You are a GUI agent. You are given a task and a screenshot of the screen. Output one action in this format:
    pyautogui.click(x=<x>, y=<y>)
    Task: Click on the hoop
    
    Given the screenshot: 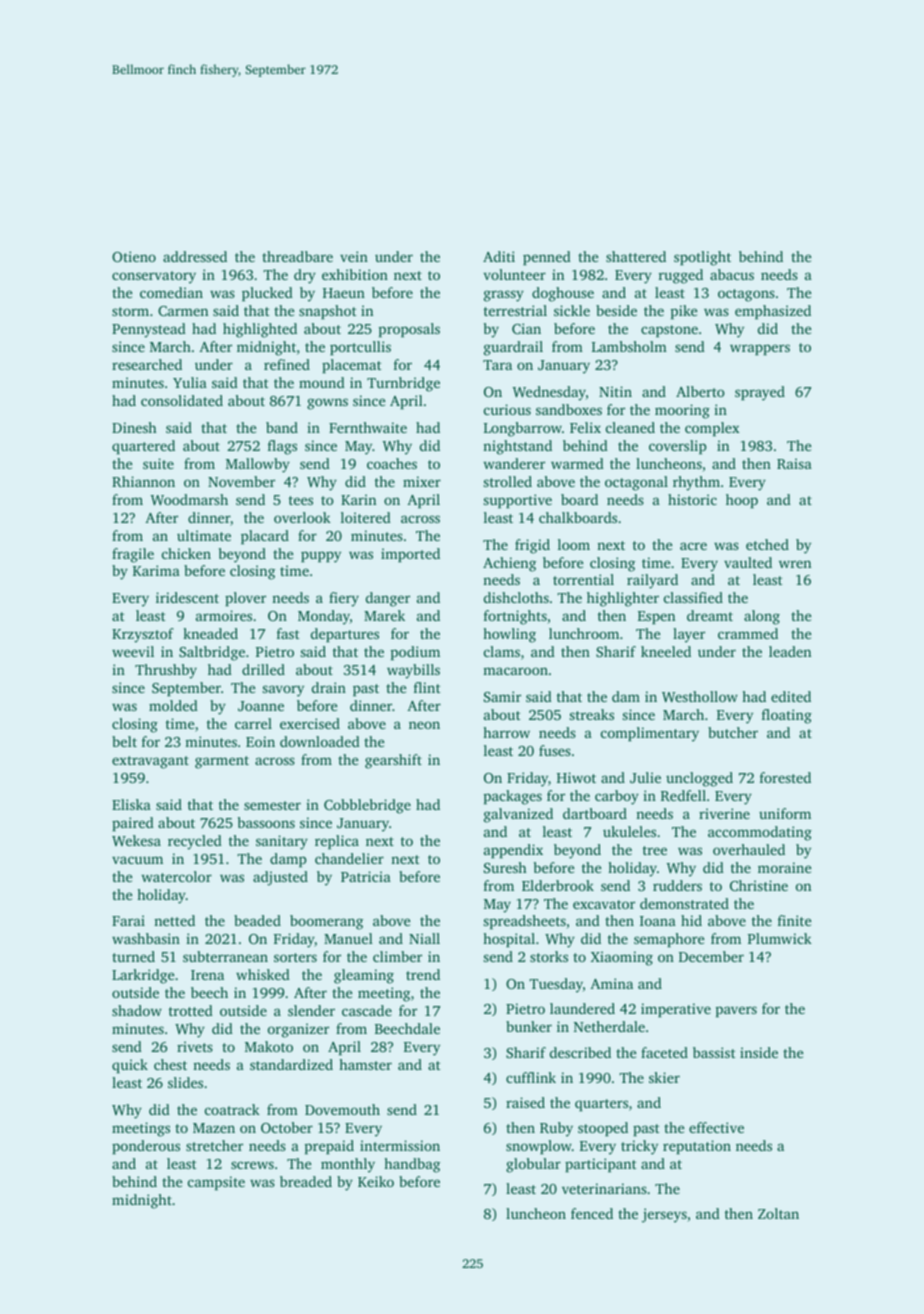 What is the action you would take?
    pyautogui.click(x=742, y=501)
